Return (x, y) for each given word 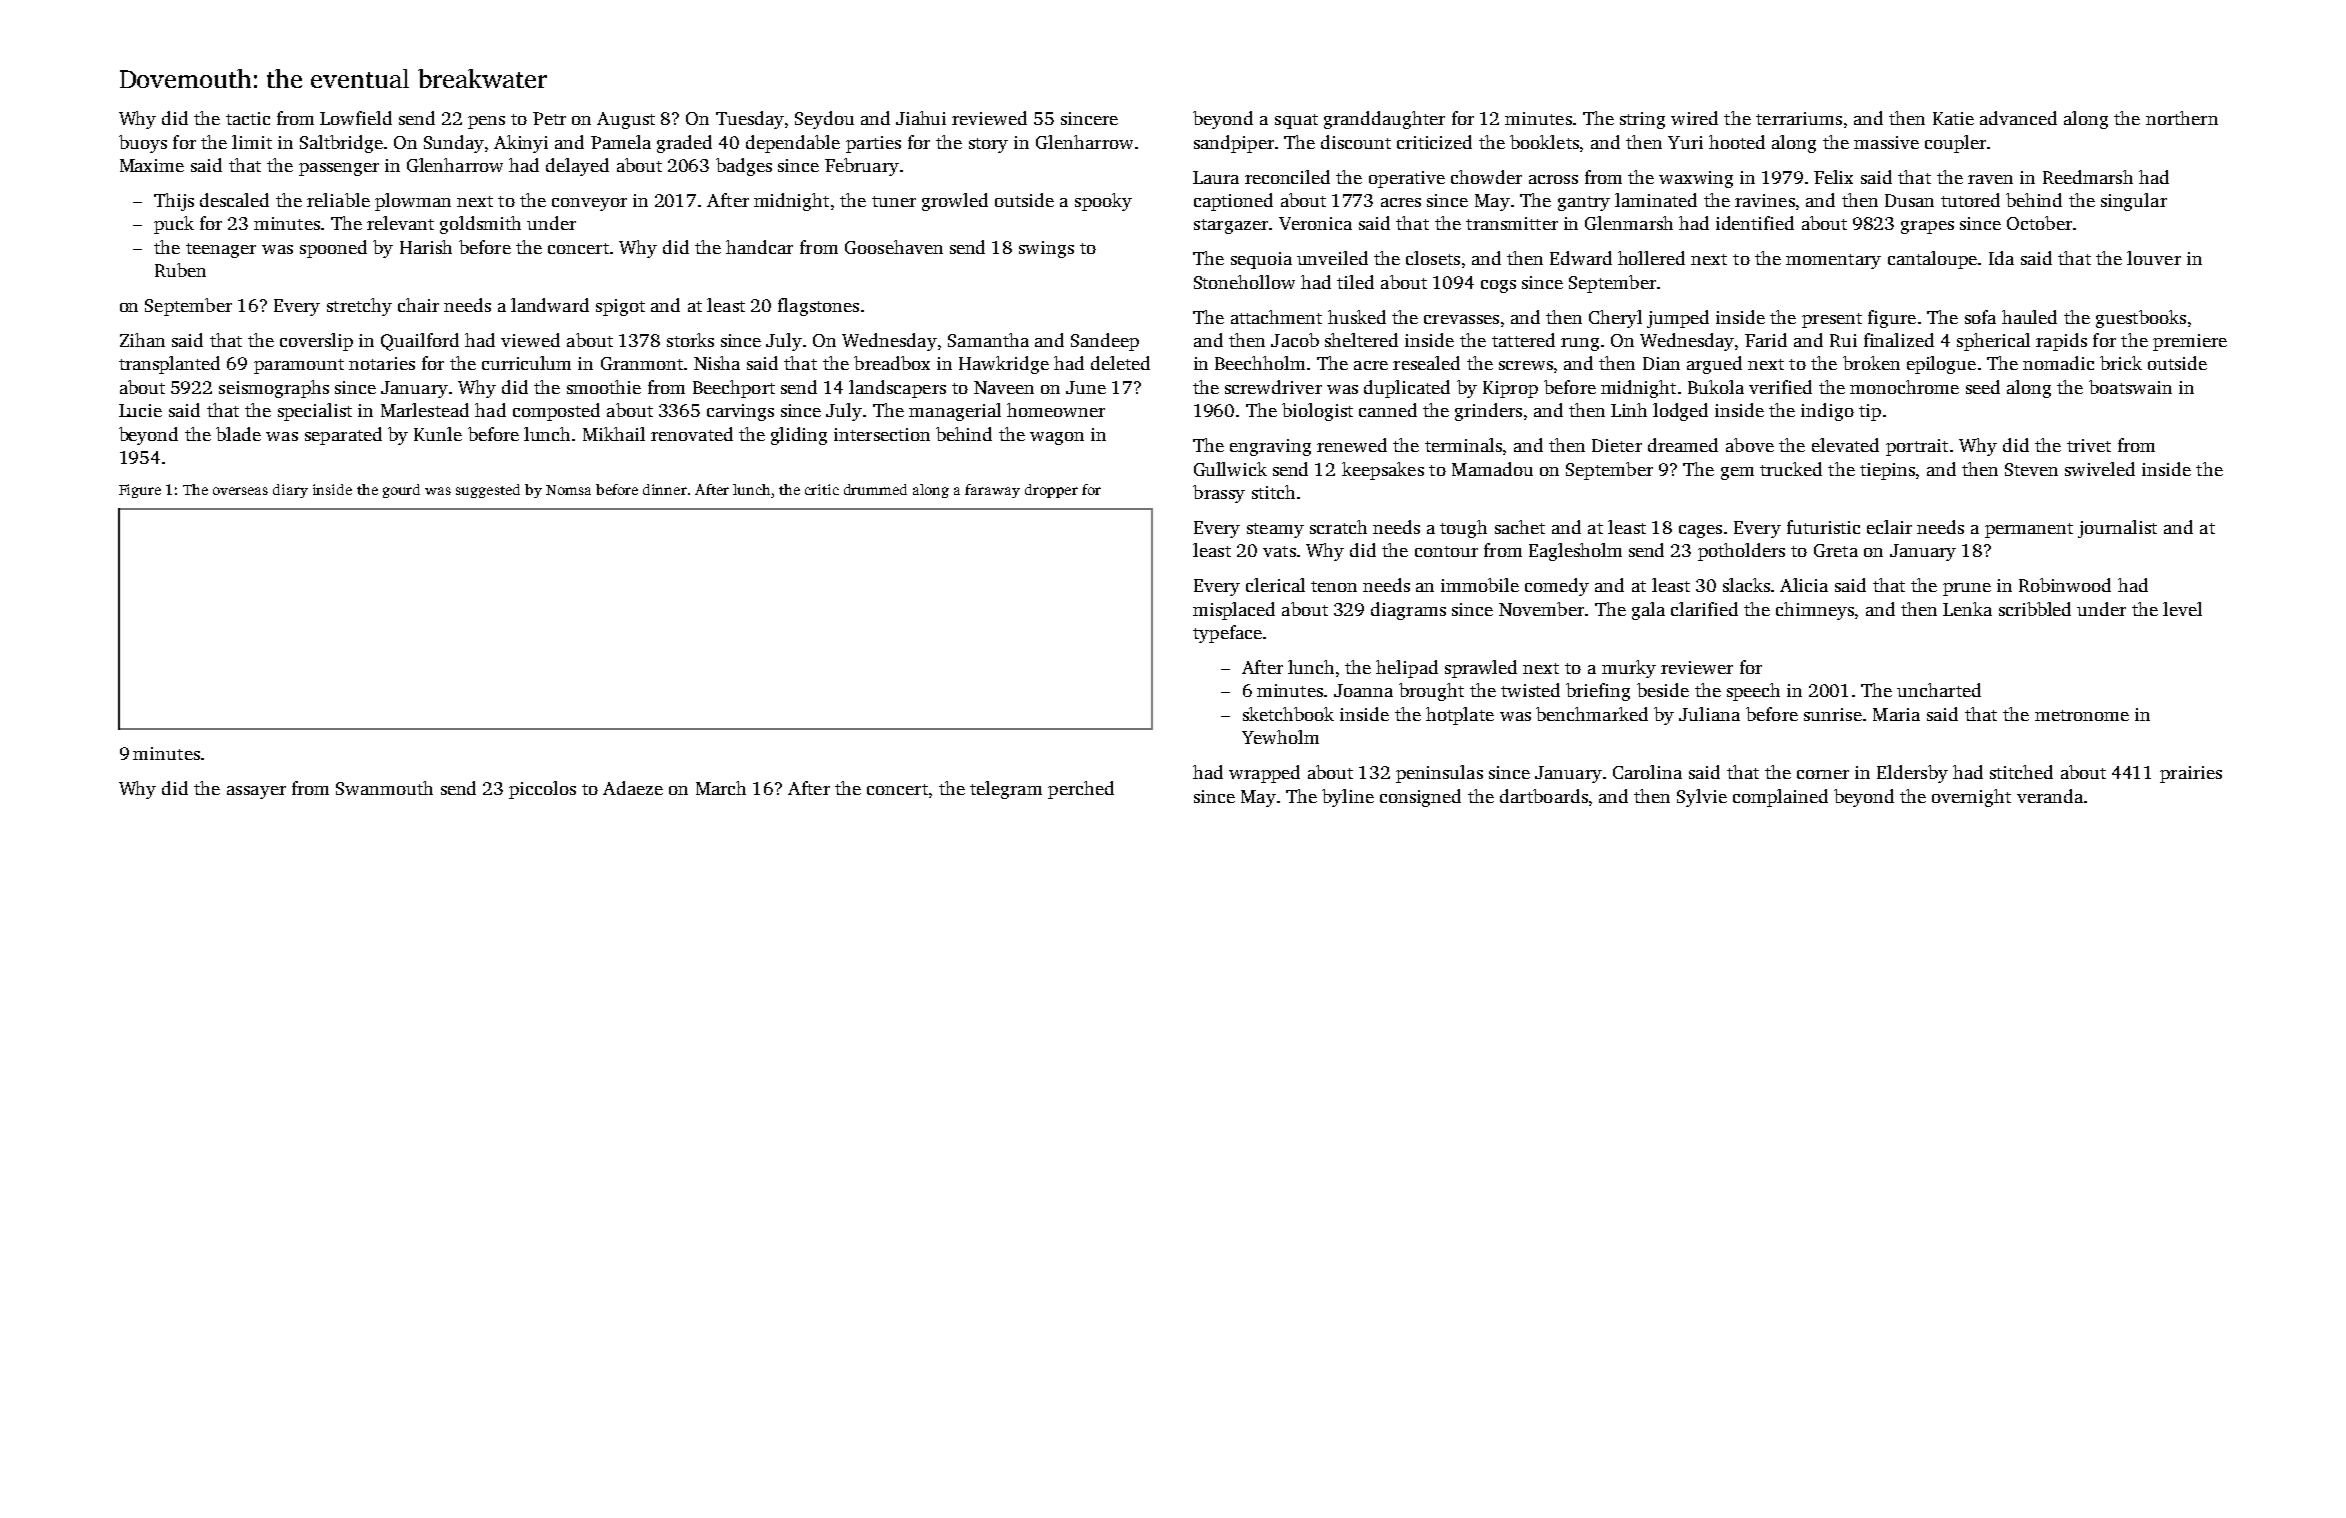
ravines (1765, 200)
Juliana (1709, 714)
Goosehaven (894, 247)
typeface (1227, 634)
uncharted (1939, 690)
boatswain (2130, 387)
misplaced (1234, 611)
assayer (256, 792)
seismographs (274, 389)
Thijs (174, 202)
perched (1081, 790)
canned (1388, 410)
